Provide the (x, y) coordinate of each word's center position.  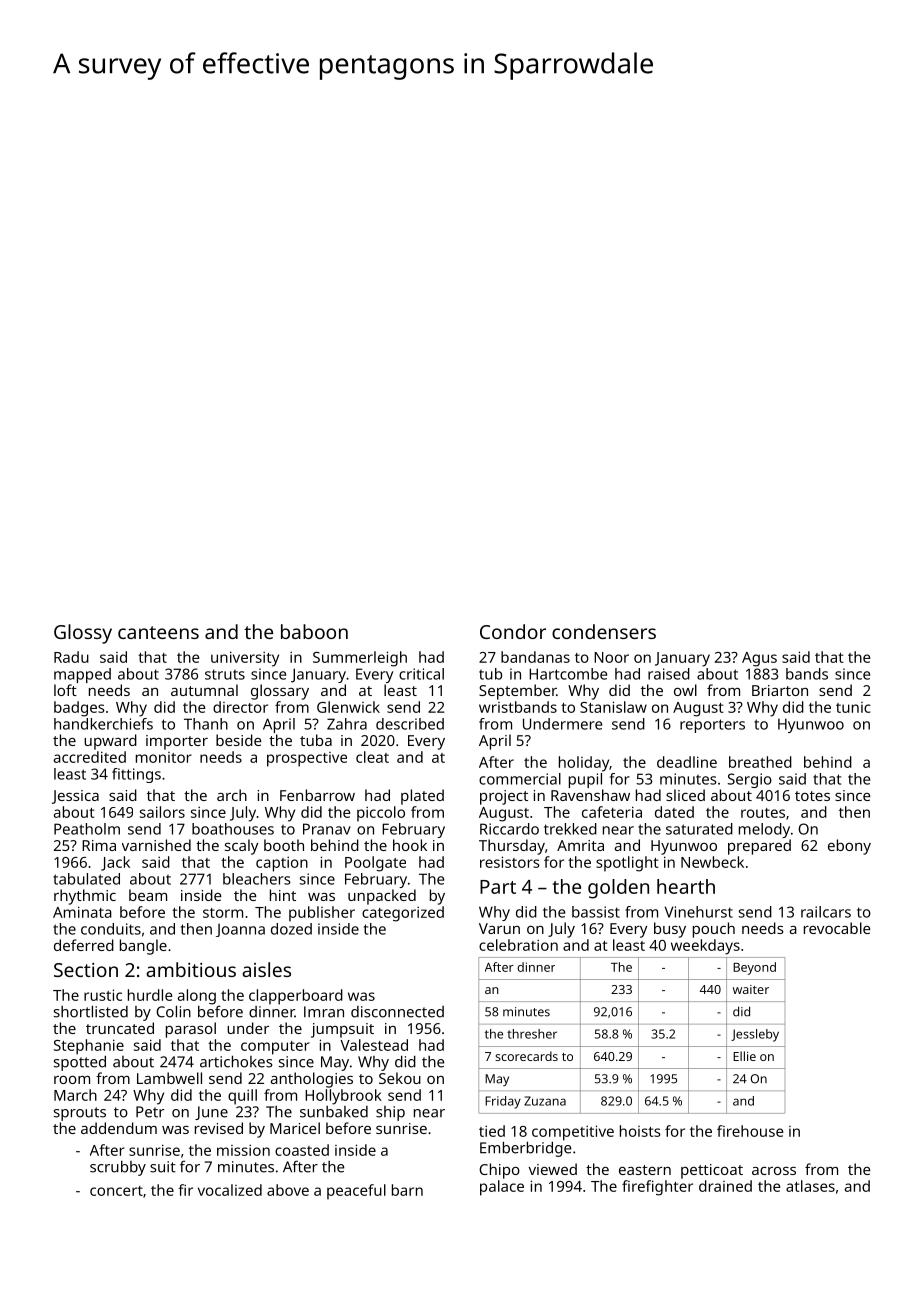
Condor (513, 631)
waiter (751, 989)
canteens (158, 632)
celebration (518, 945)
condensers (604, 631)
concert (116, 1191)
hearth (686, 886)
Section (86, 970)
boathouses (233, 829)
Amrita (580, 845)
